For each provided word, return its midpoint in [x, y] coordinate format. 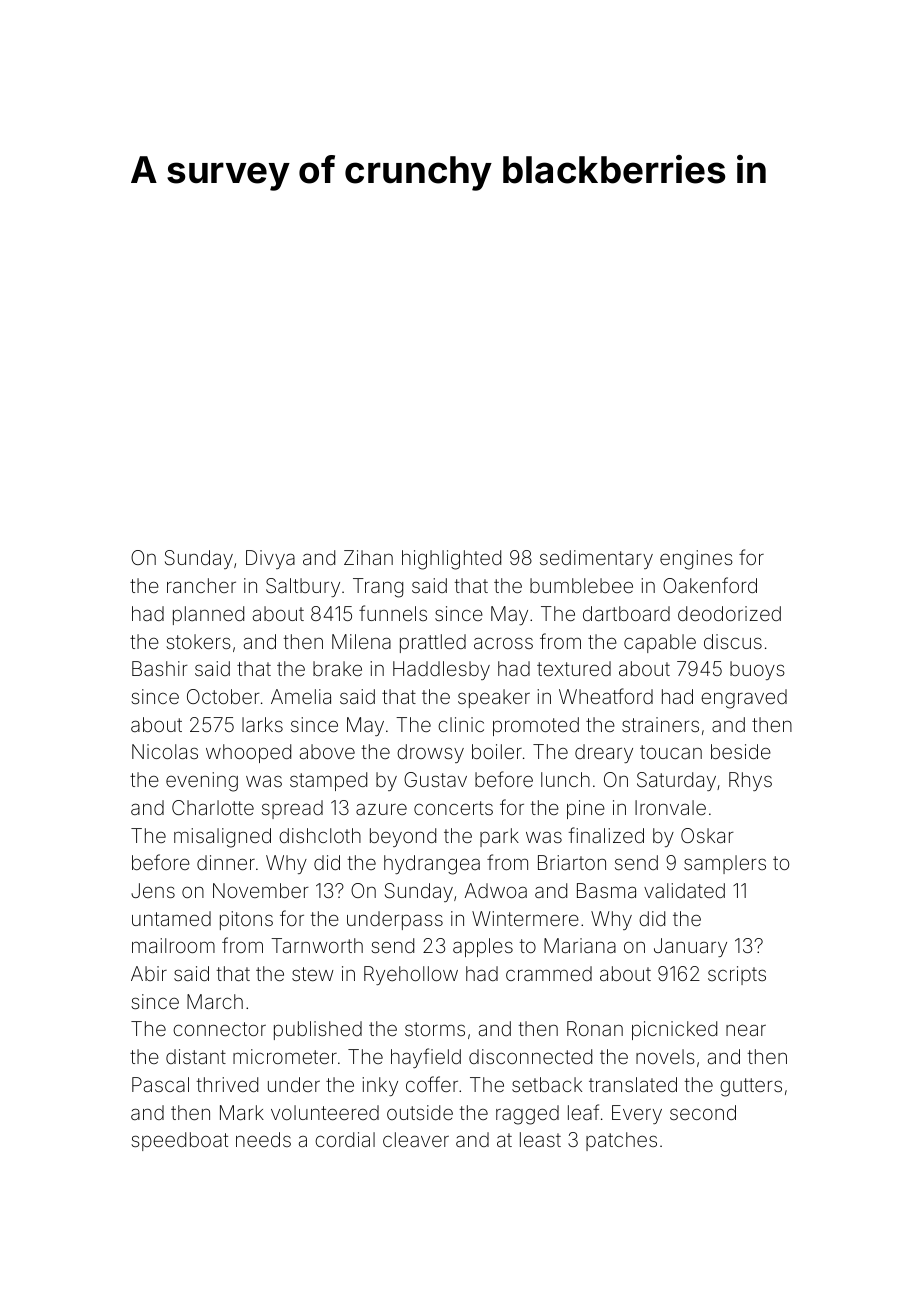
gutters [751, 1087]
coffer [432, 1084]
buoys [757, 670]
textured [574, 668]
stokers [198, 641]
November [261, 890]
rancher [201, 585]
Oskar [707, 835]
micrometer [285, 1056]
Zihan [368, 557]
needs [263, 1139]
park [499, 837]
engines [696, 560]
